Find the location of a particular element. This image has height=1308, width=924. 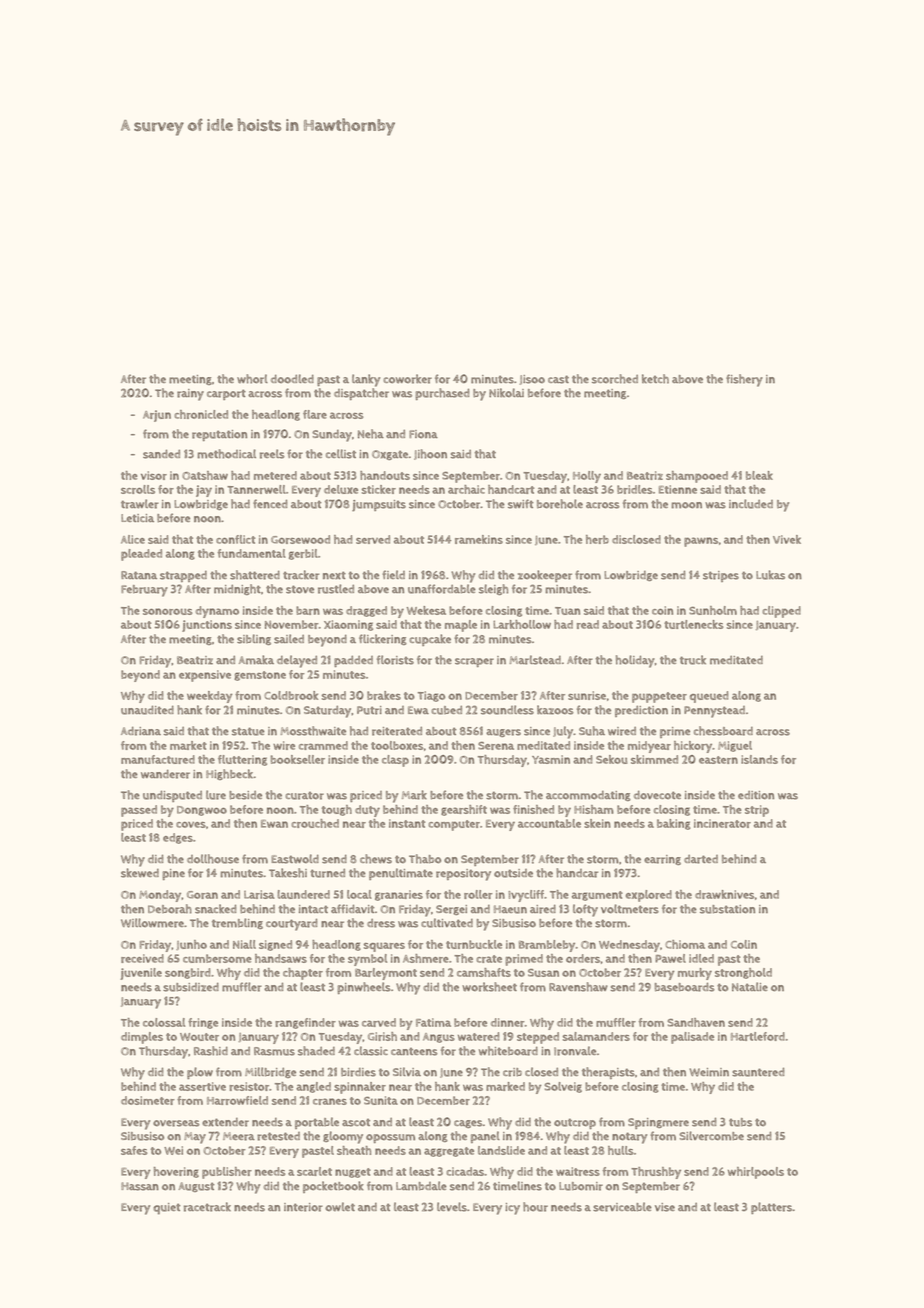

August is located at coordinates (196, 1187).
